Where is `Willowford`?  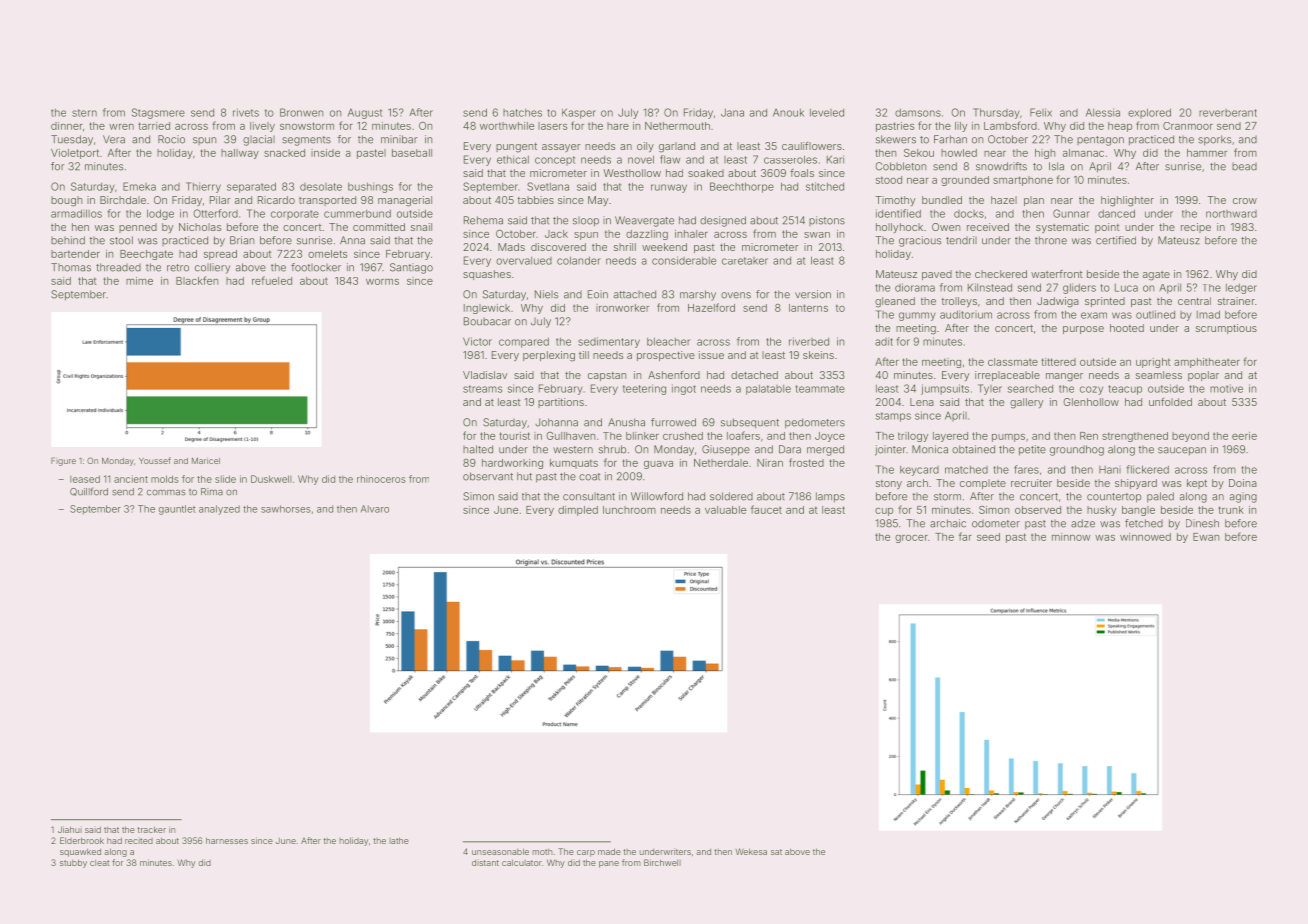 Willowford is located at coordinates (657, 496).
